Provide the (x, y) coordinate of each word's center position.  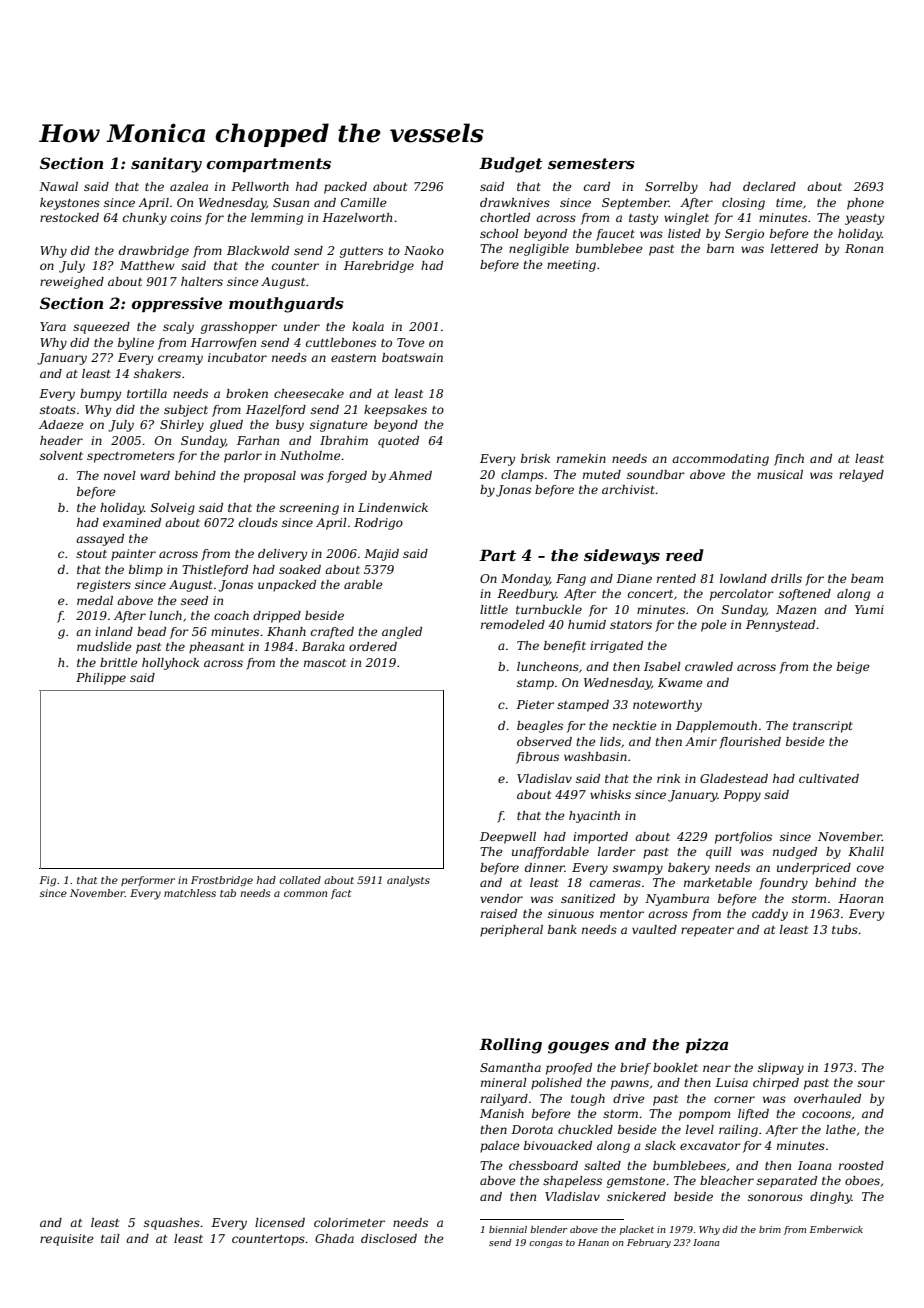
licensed (280, 1222)
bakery (689, 869)
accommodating (720, 460)
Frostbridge (222, 881)
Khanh (286, 631)
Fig (47, 881)
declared (769, 186)
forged (347, 477)
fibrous (537, 758)
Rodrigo (378, 524)
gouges (578, 1048)
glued (226, 426)
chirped (776, 1084)
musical (780, 474)
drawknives (515, 202)
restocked (69, 217)
